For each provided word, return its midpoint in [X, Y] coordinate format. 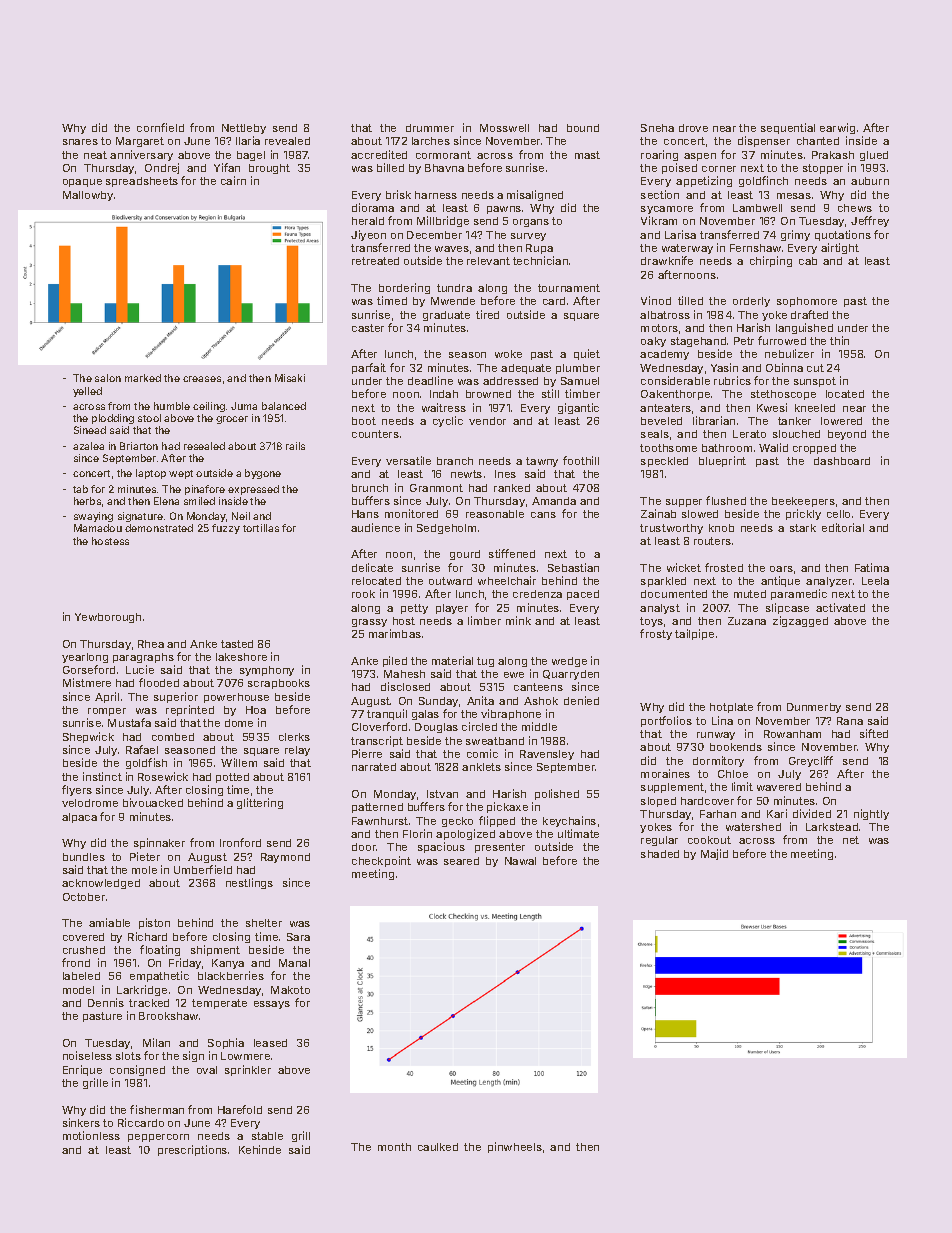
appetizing [704, 181]
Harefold [240, 1109]
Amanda [554, 501]
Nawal [520, 861]
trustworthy [671, 529]
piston [154, 923]
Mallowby [88, 196]
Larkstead [832, 827]
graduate [446, 316]
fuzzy [226, 529]
